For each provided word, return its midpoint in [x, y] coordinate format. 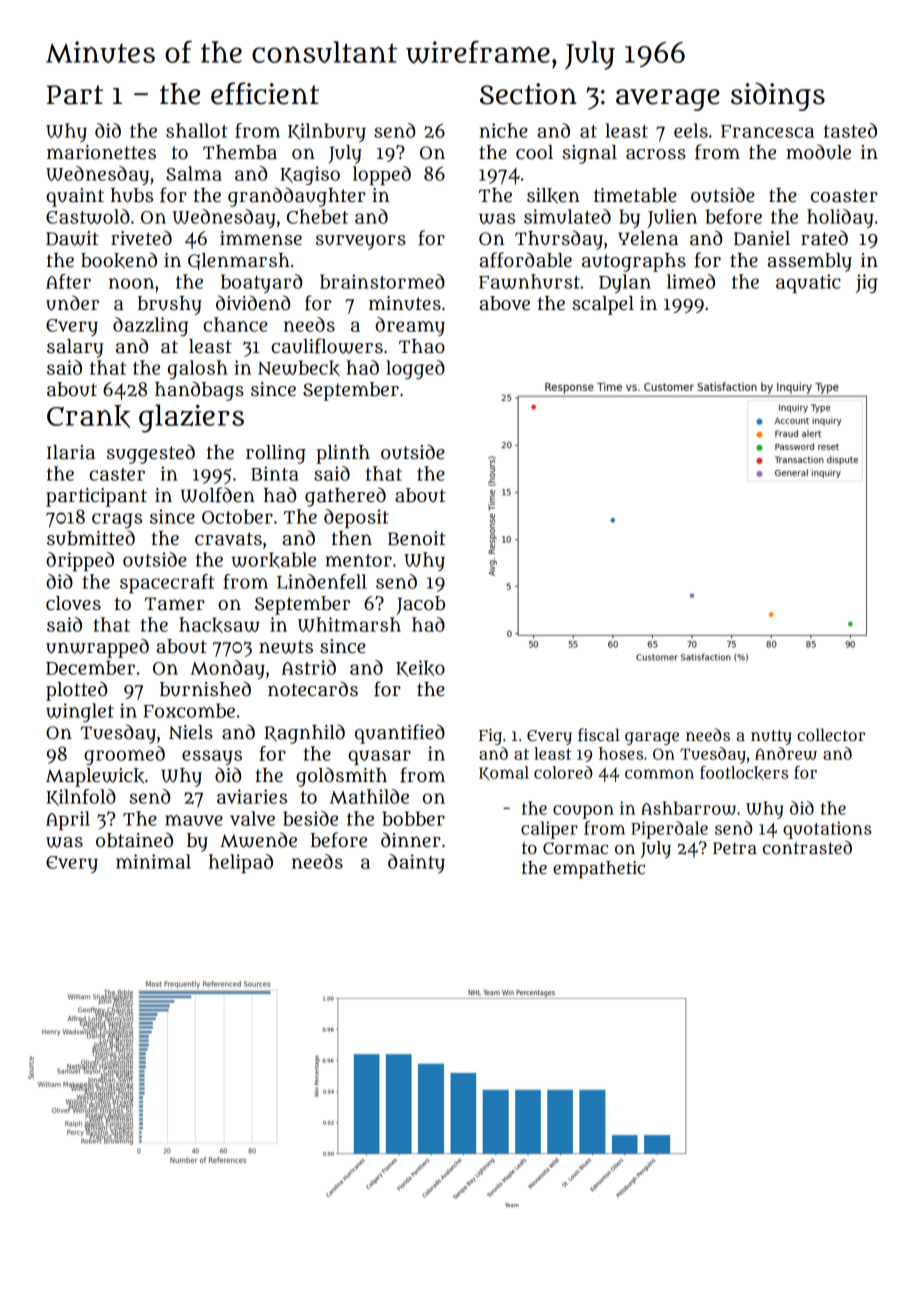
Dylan [625, 284]
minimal [153, 861]
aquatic [808, 283]
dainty [416, 863]
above [504, 303]
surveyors [361, 242]
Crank [88, 416]
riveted [141, 238]
